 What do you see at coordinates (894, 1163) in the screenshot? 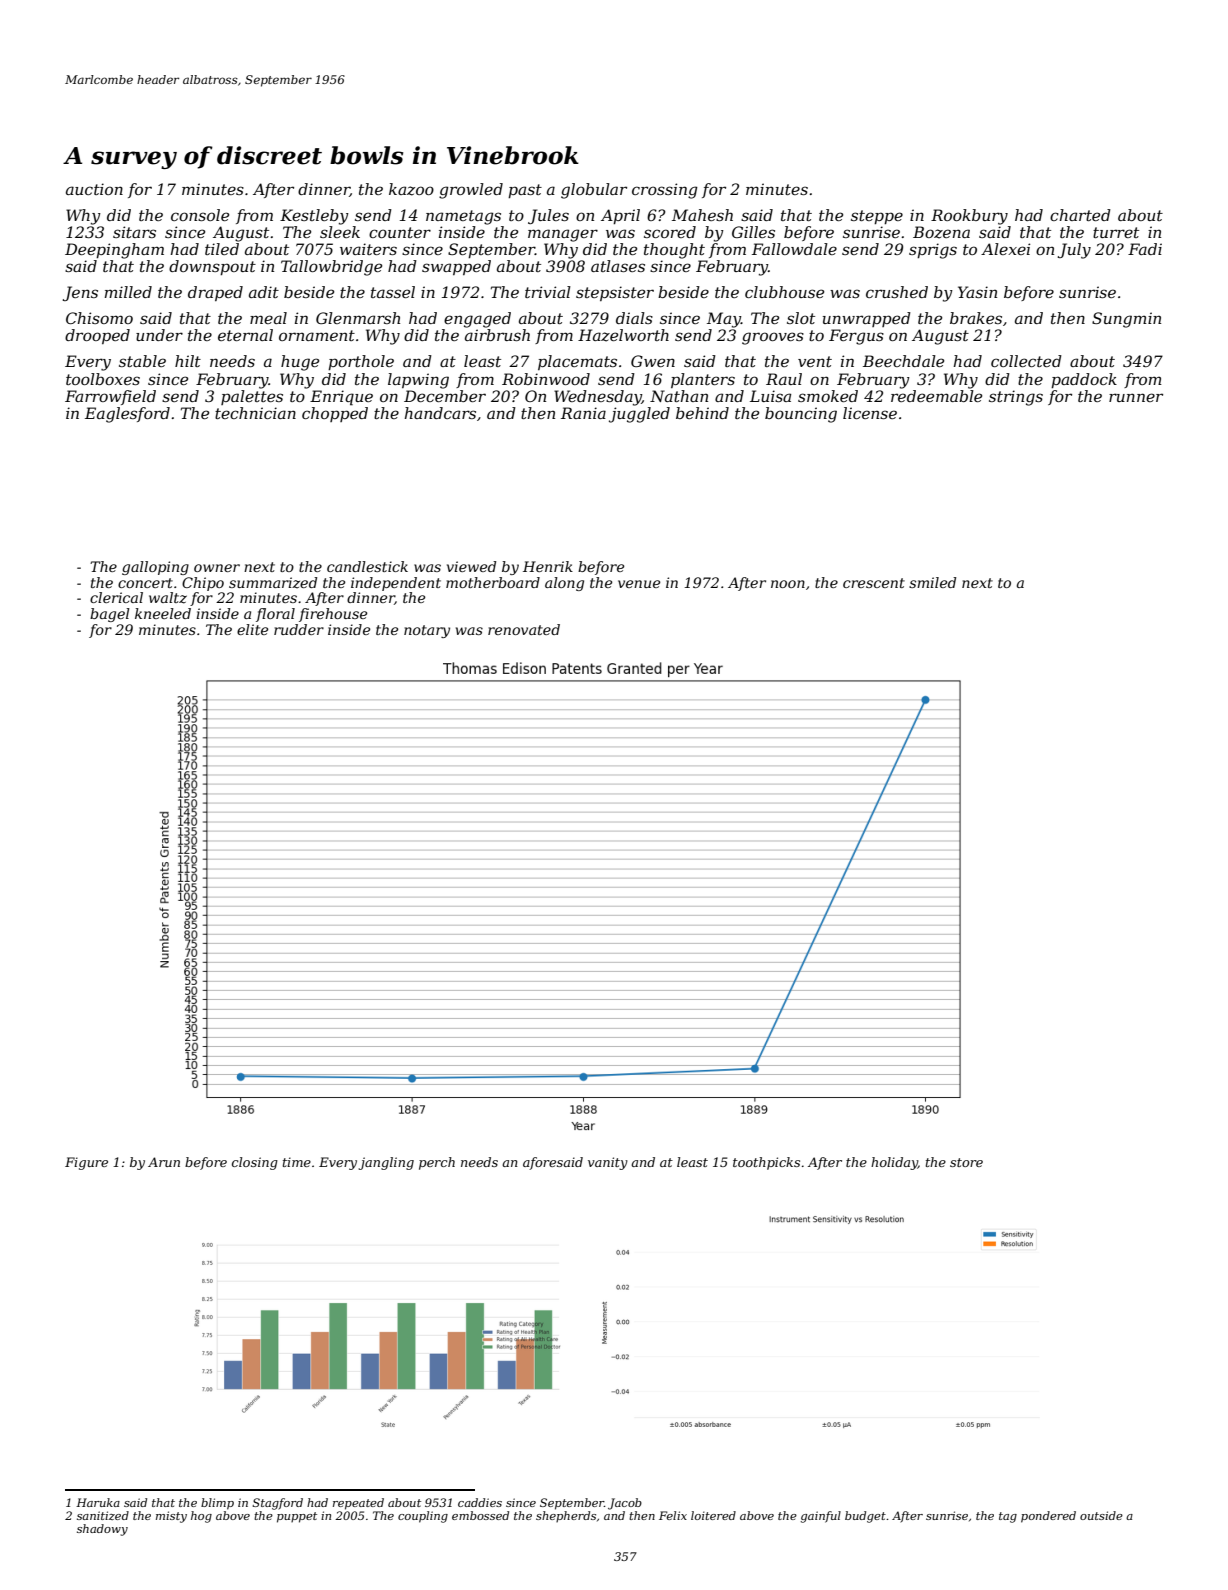
I see `holiday` at bounding box center [894, 1163].
